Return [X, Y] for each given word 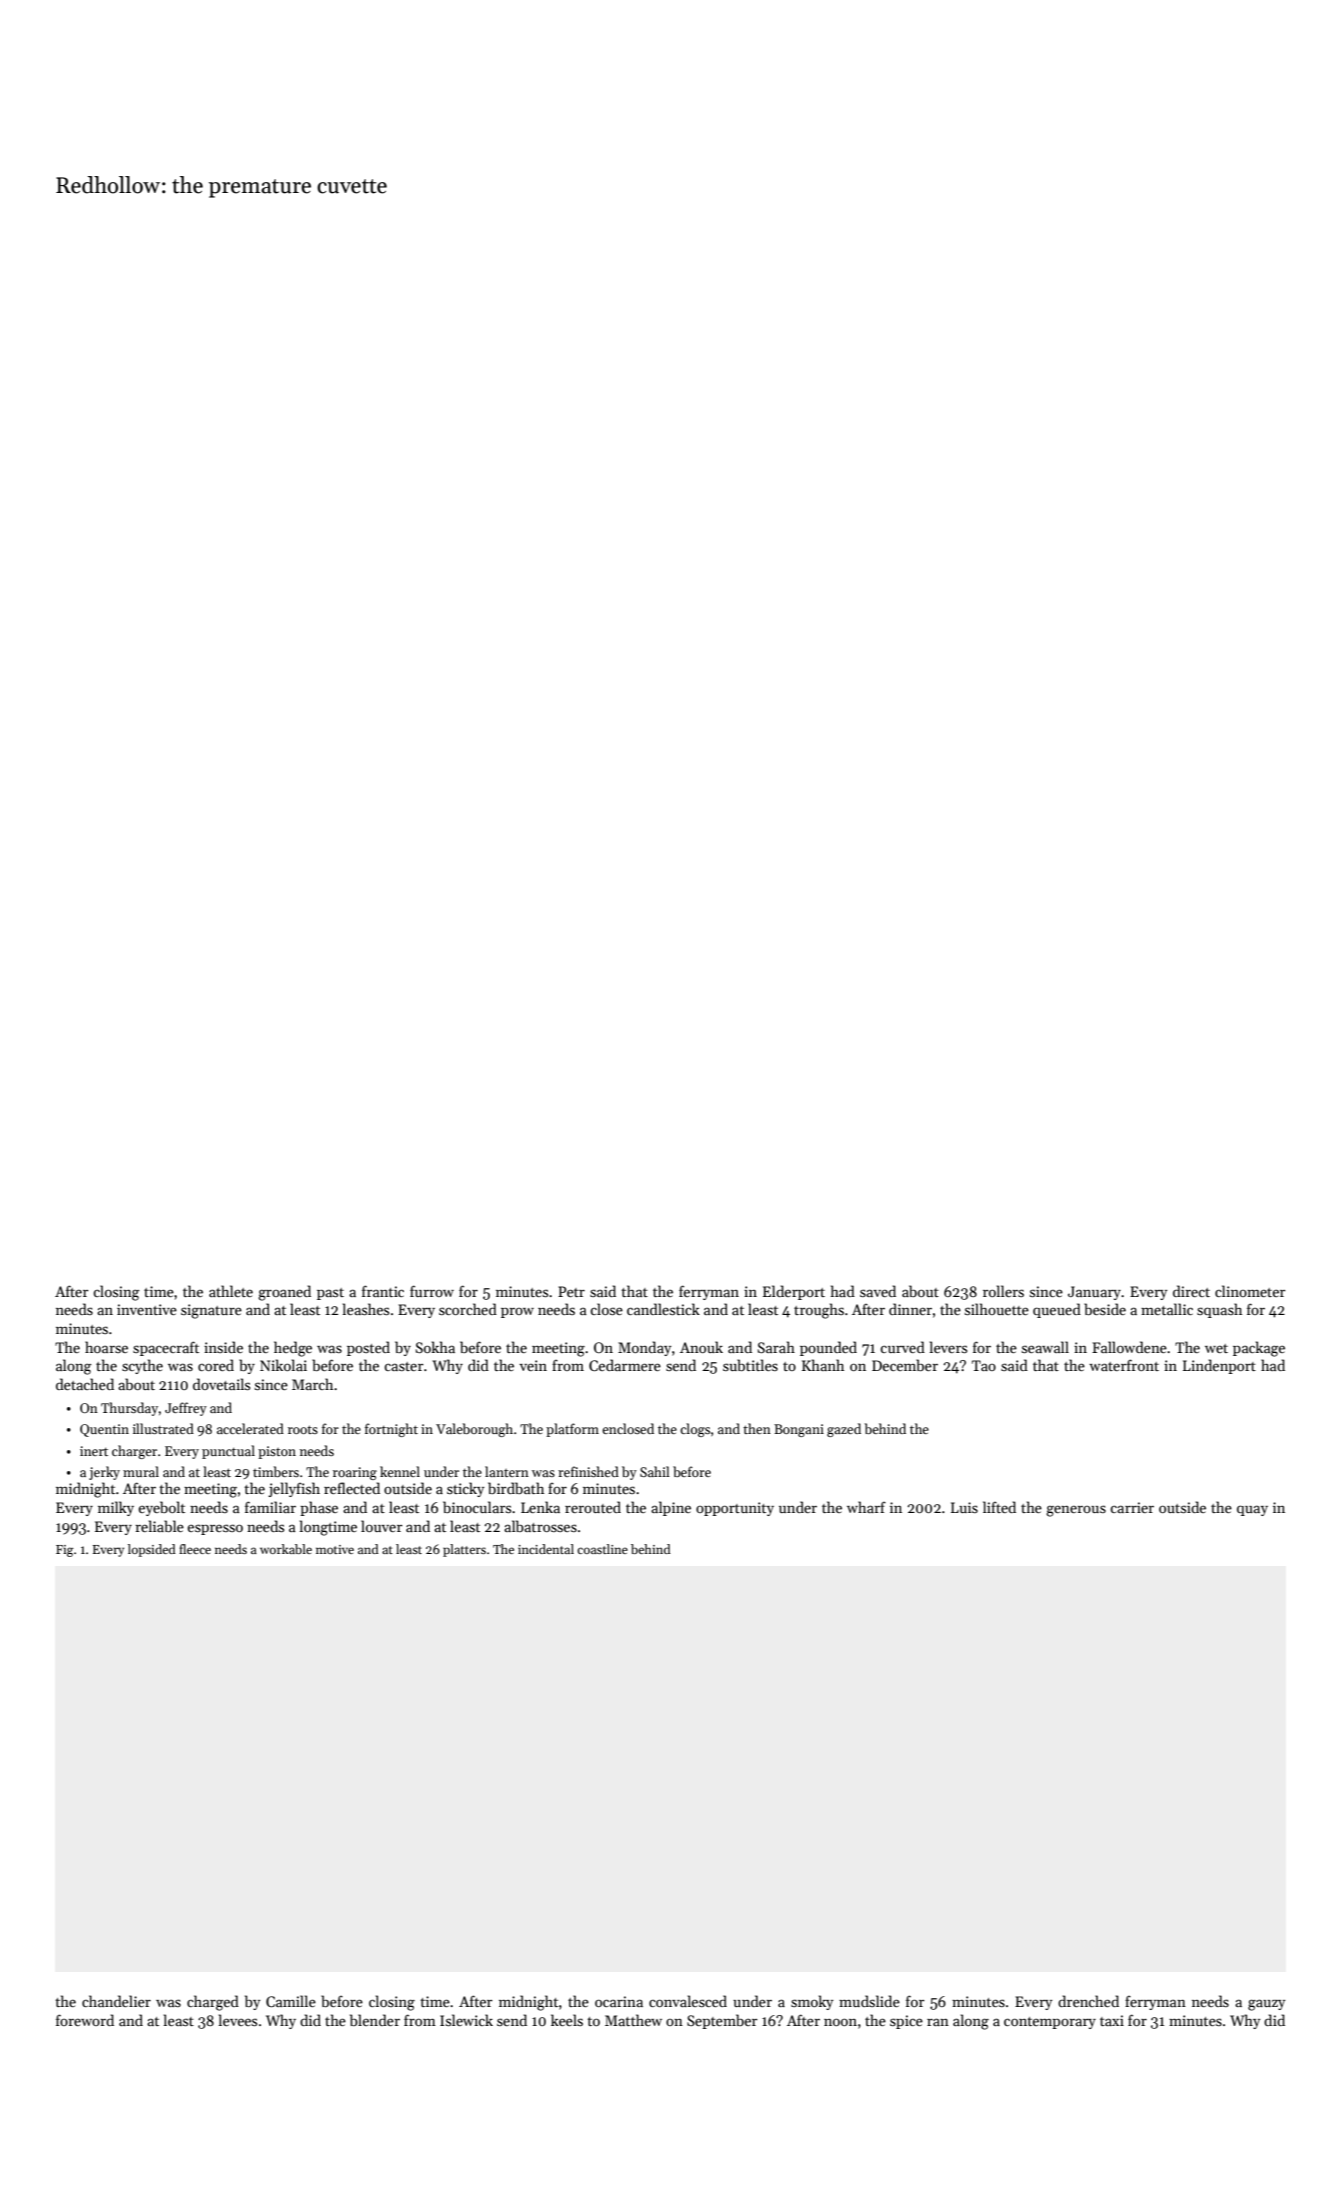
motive [335, 1549]
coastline [602, 1549]
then [757, 1428]
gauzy [1266, 2005]
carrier [1132, 1507]
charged [213, 2003]
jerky [104, 1473]
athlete [231, 1291]
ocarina [619, 2001]
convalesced [688, 2001]
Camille [291, 2001]
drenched [1088, 2001]
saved [878, 1291]
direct [1191, 1291]
